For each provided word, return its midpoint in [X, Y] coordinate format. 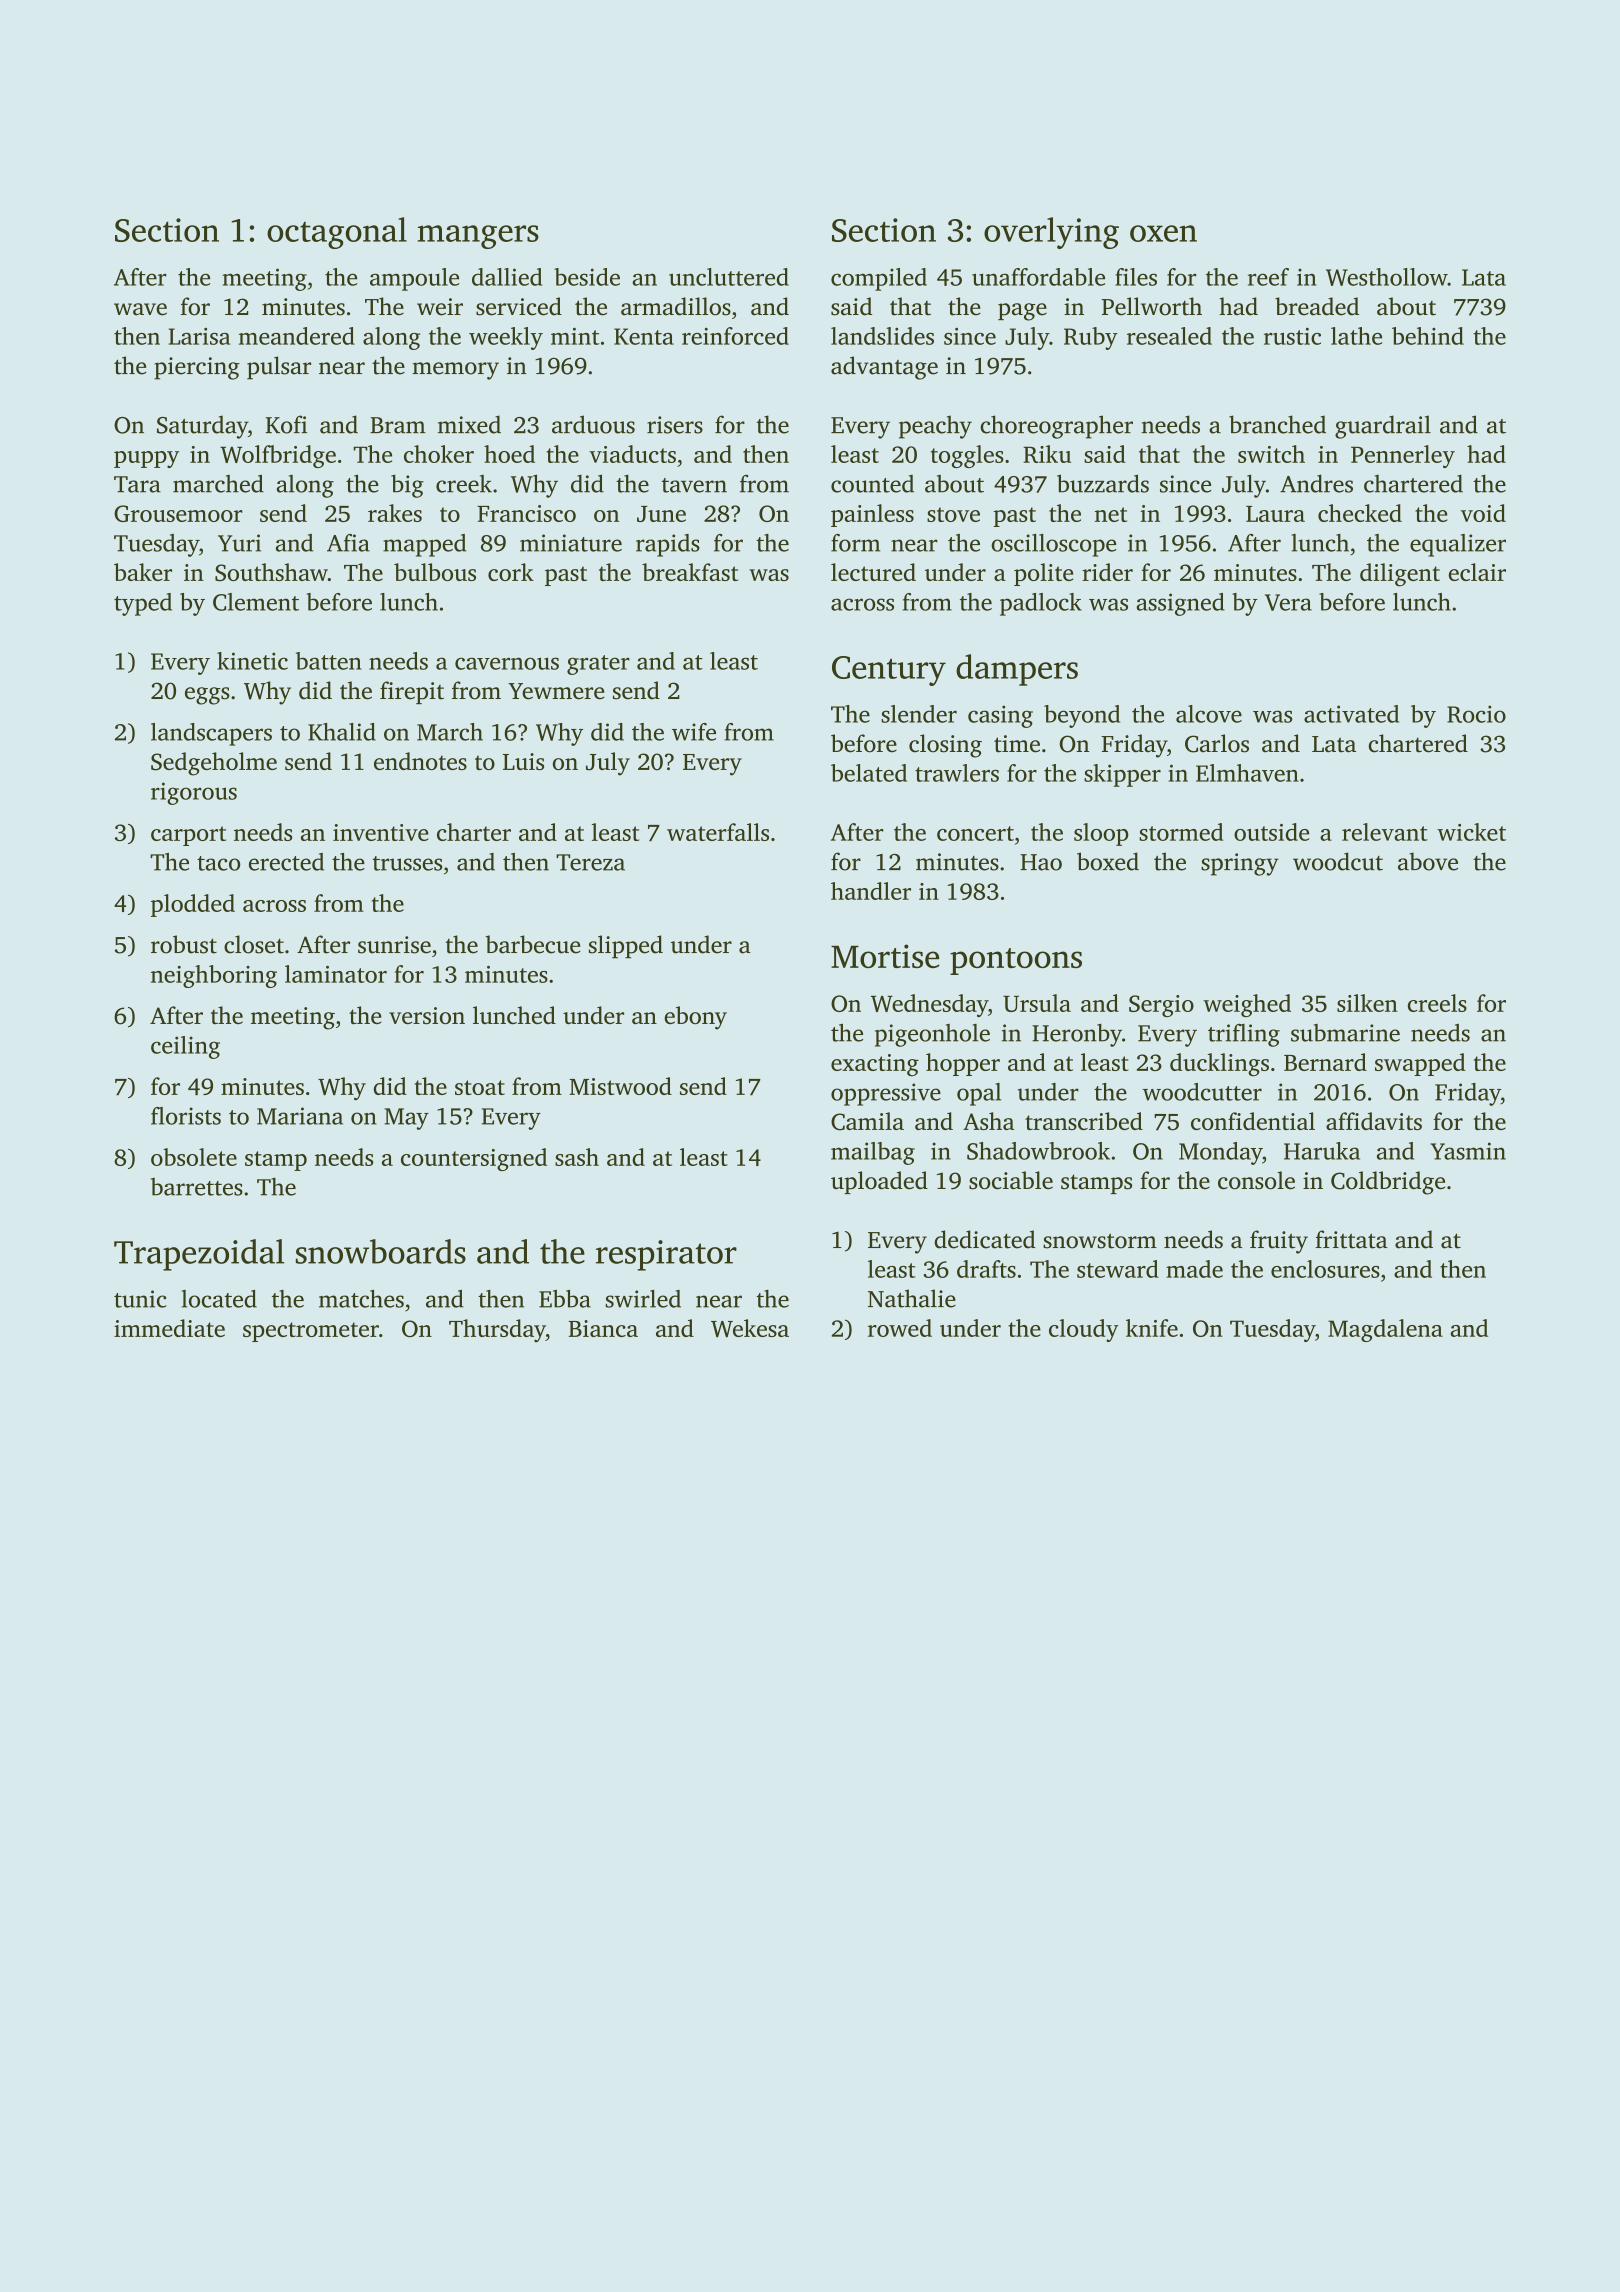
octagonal [337, 233]
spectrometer [311, 1332]
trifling [1244, 1035]
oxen [1163, 233]
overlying [1051, 233]
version [427, 1015]
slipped [626, 947]
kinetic [252, 661]
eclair [1477, 572]
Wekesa [750, 1328]
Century [889, 671]
